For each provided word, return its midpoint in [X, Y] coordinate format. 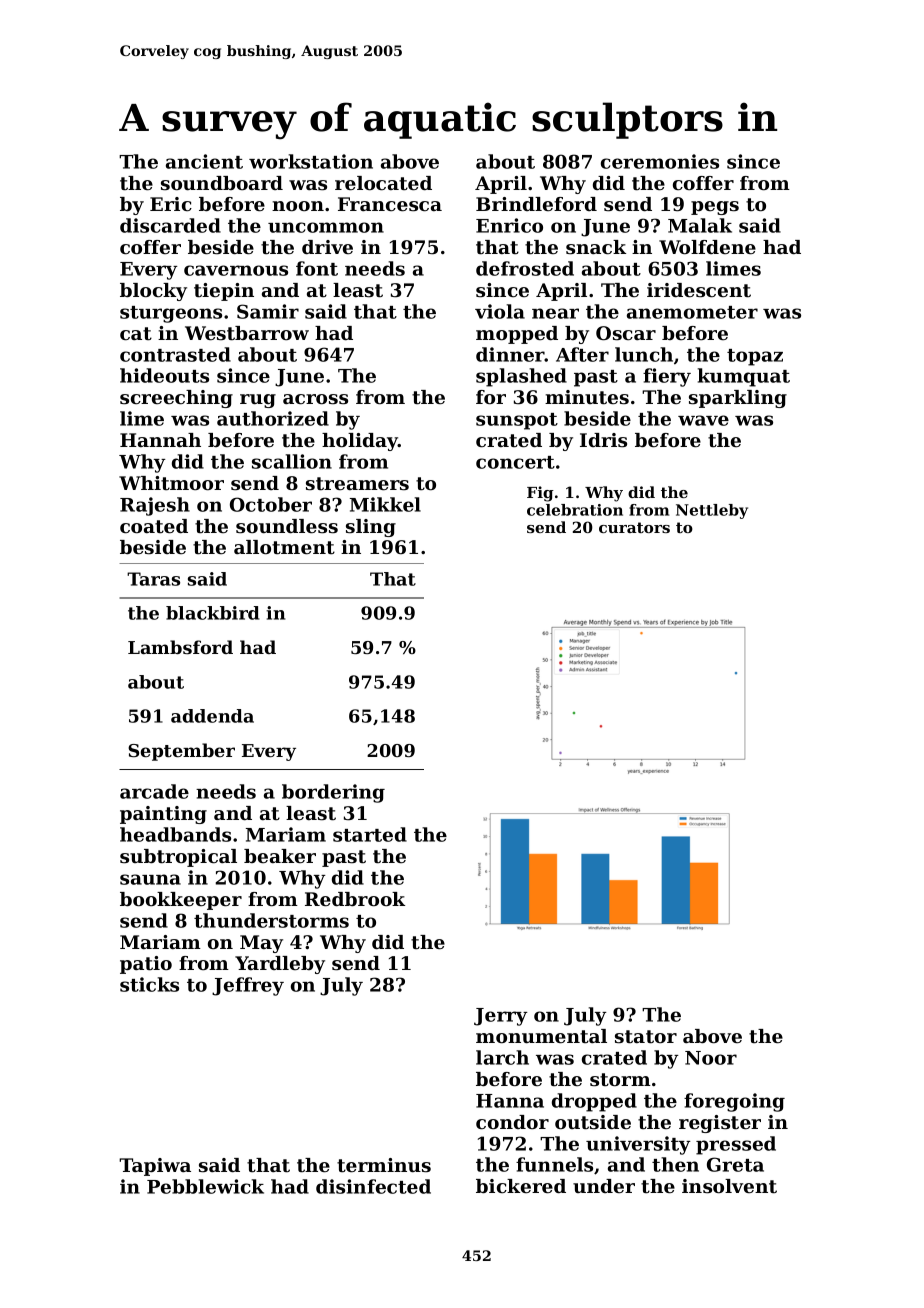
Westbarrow [247, 333]
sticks [149, 984]
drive [327, 247]
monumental [541, 1036]
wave [703, 420]
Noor [711, 1058]
